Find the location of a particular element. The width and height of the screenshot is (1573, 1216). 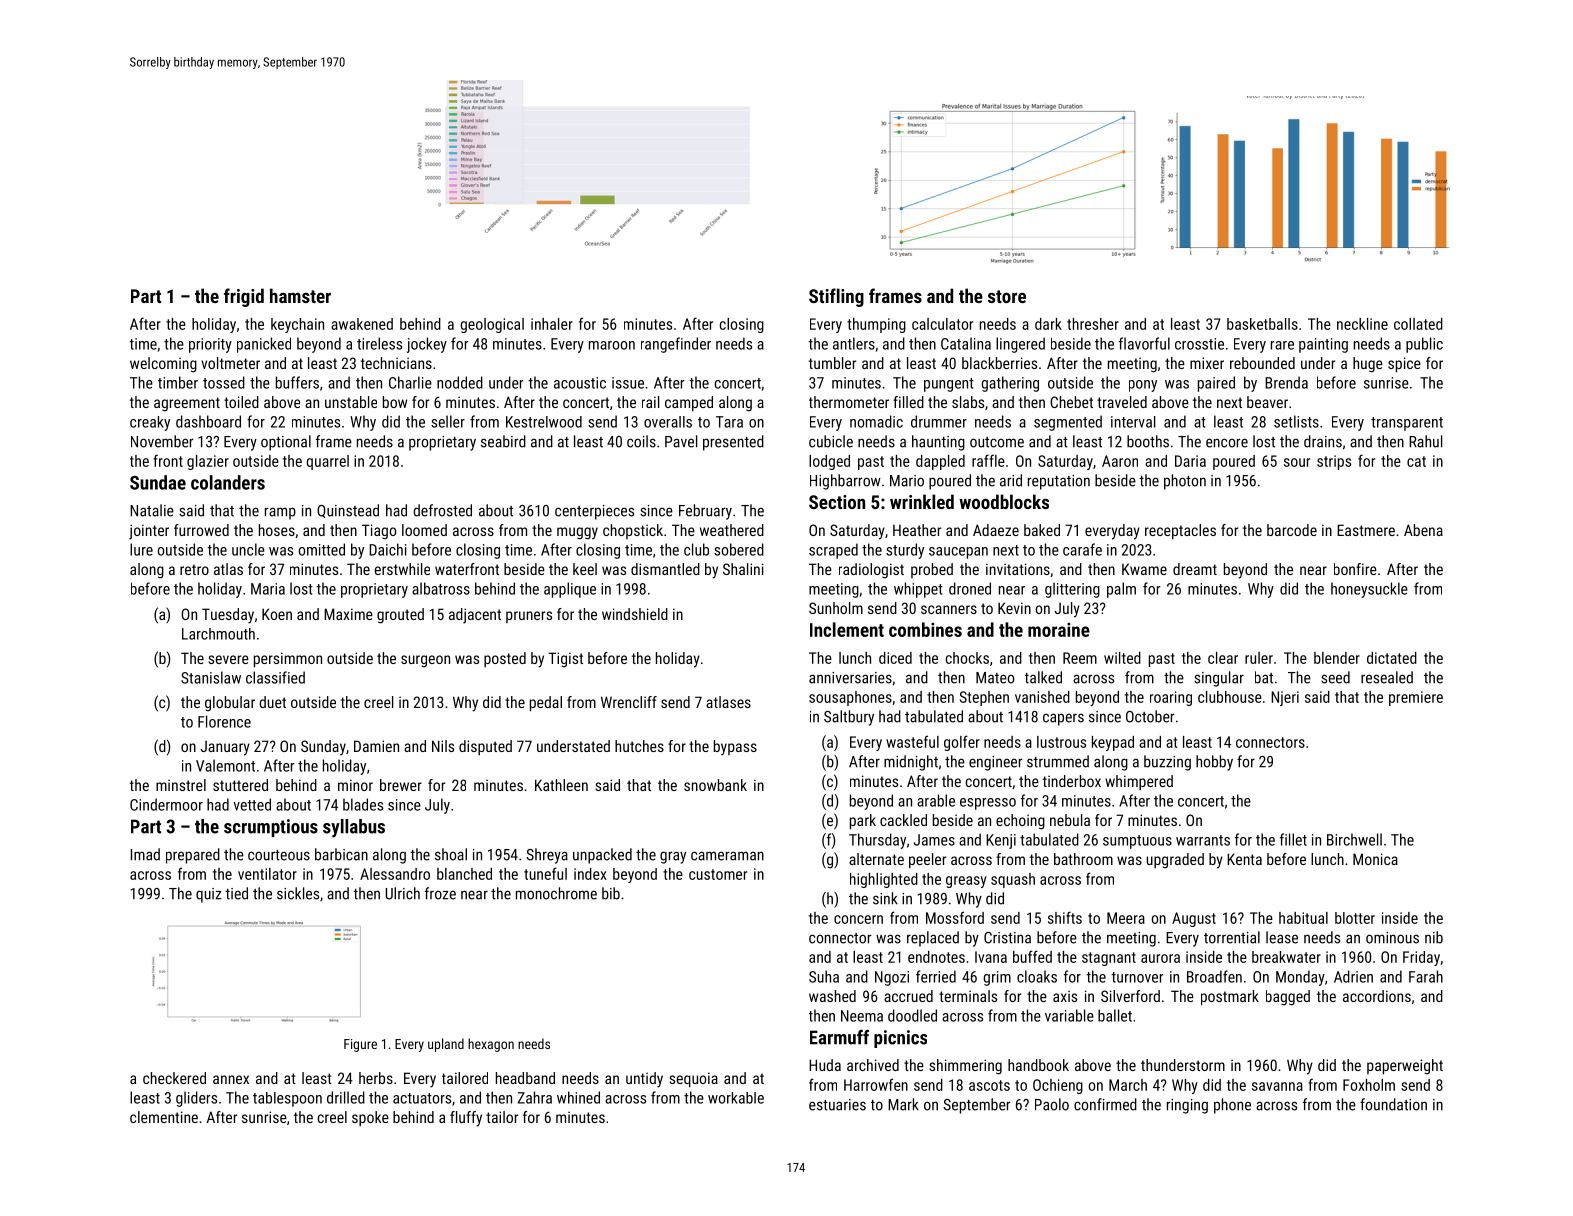

sobered is located at coordinates (739, 549).
